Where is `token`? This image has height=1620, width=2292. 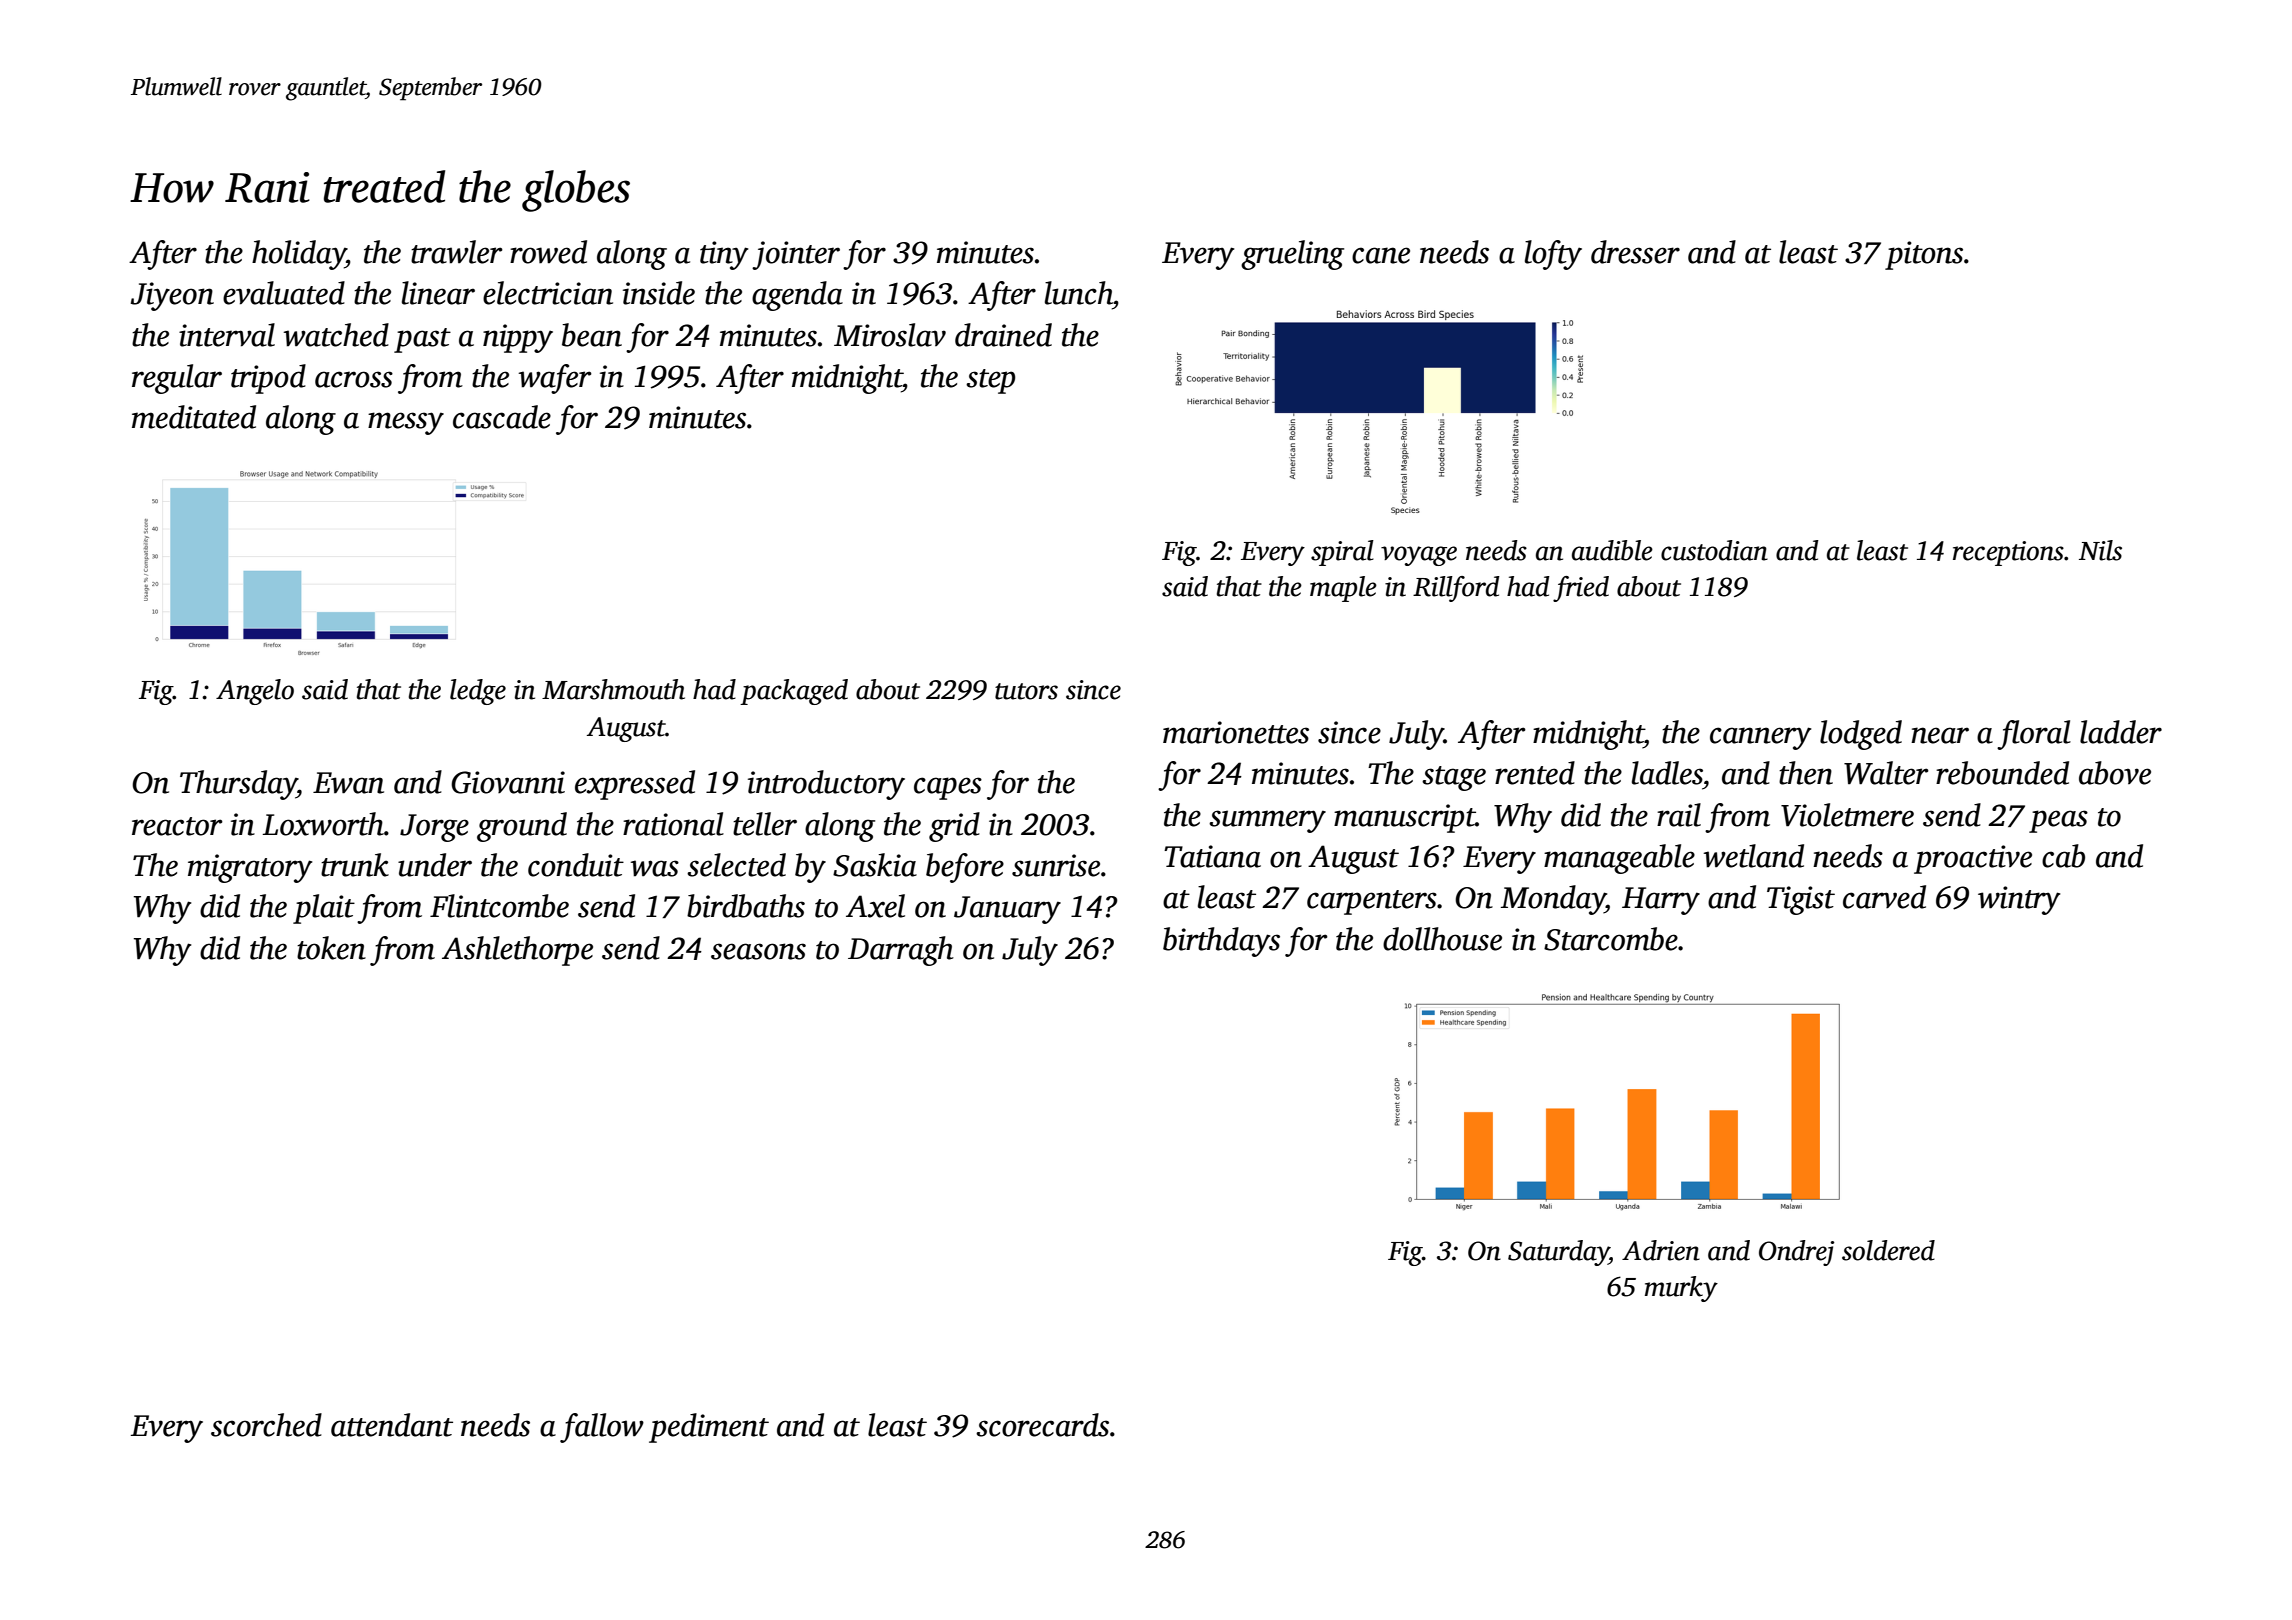
token is located at coordinates (331, 948).
